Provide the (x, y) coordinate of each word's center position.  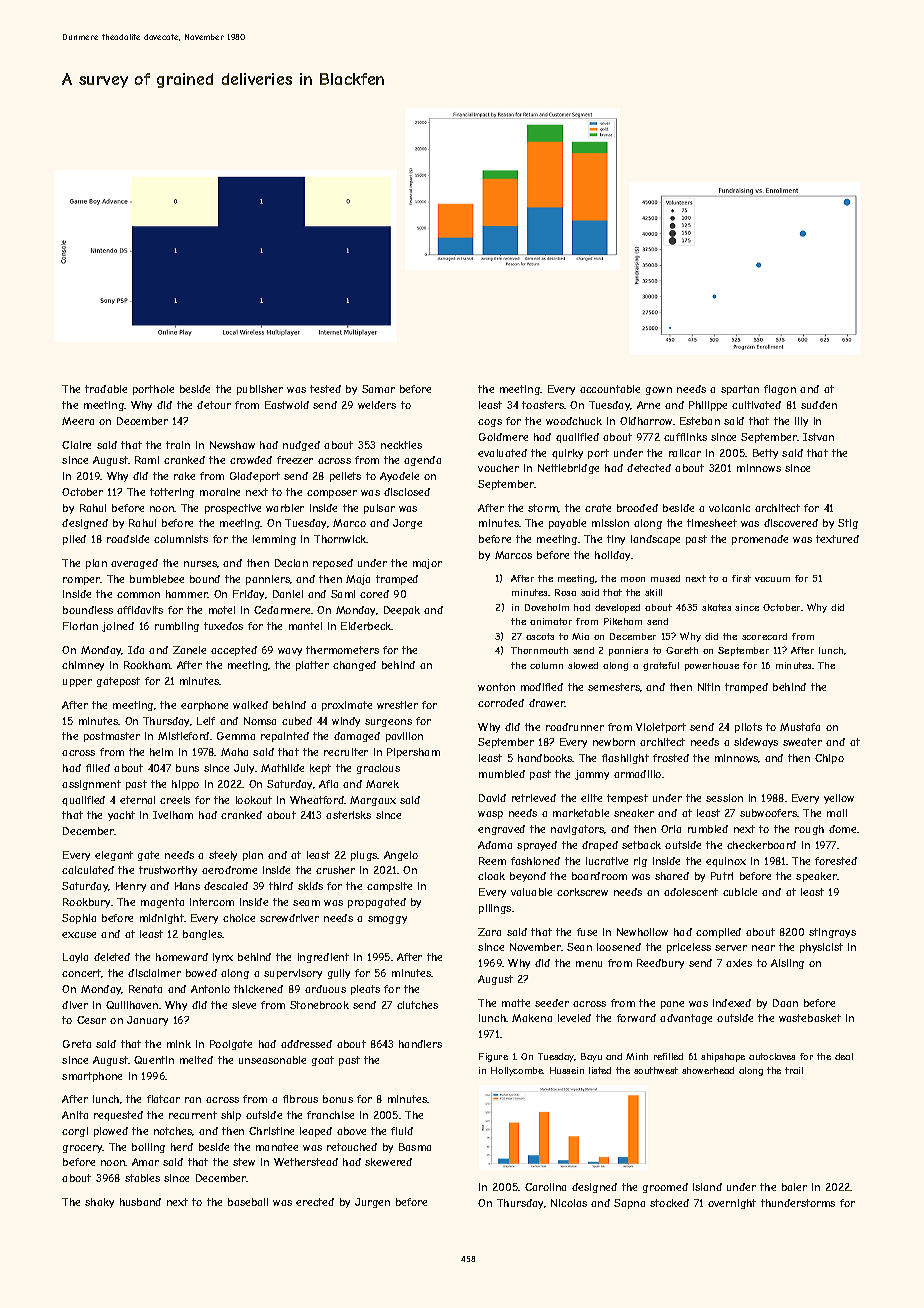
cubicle (740, 892)
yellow (839, 799)
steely (223, 856)
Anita (75, 1115)
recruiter (346, 752)
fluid (402, 1131)
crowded (251, 460)
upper (77, 683)
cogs (490, 423)
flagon (780, 390)
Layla (75, 958)
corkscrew (582, 892)
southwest (656, 1070)
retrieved (534, 798)
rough (809, 830)
